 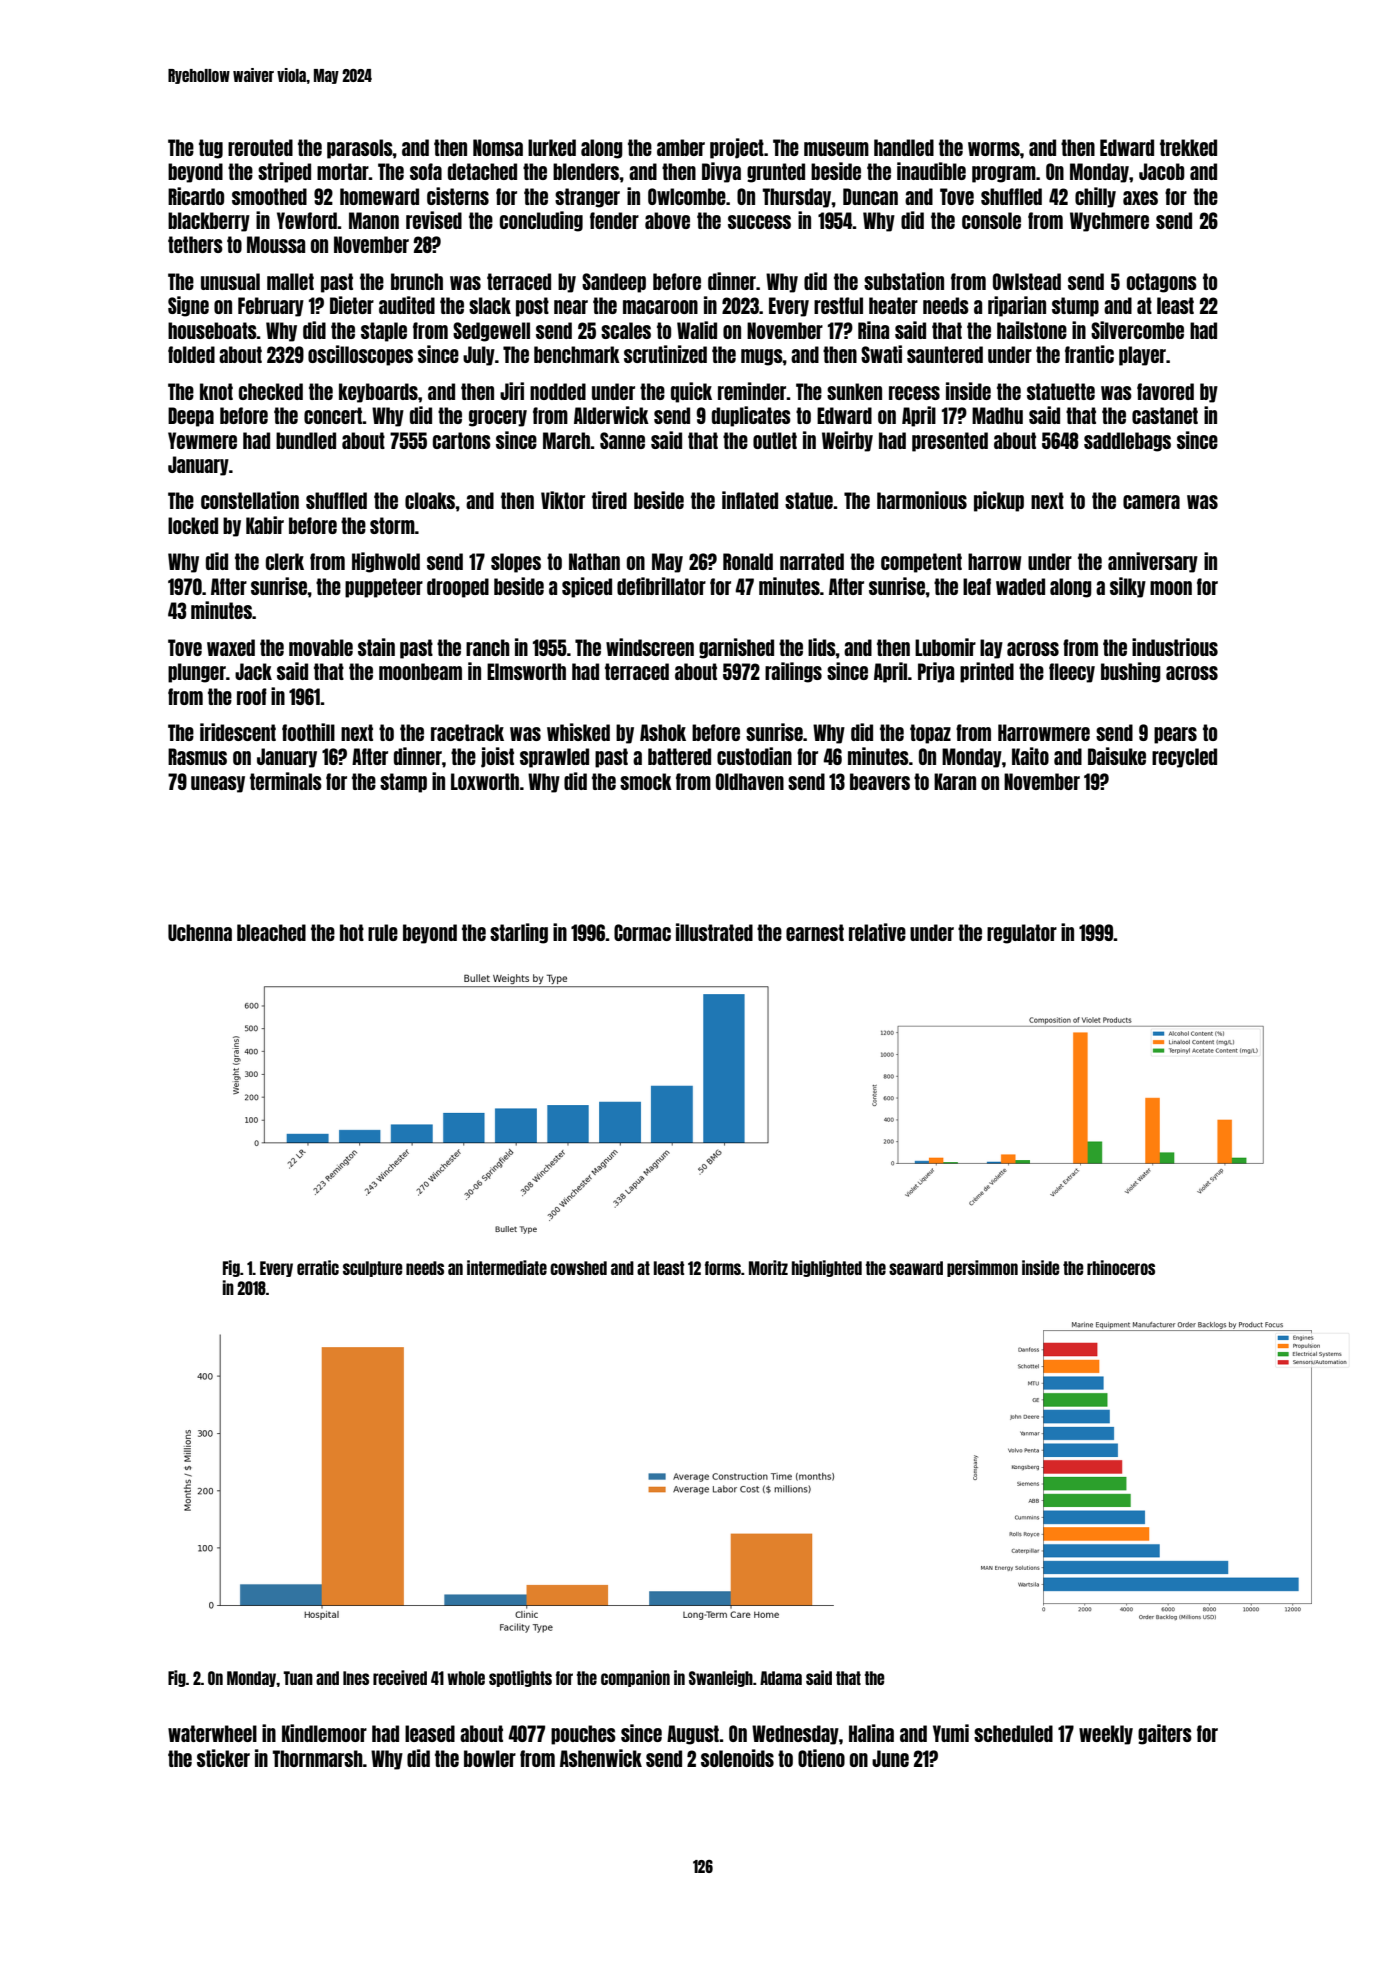 What do you see at coordinates (197, 673) in the screenshot?
I see `plunger` at bounding box center [197, 673].
